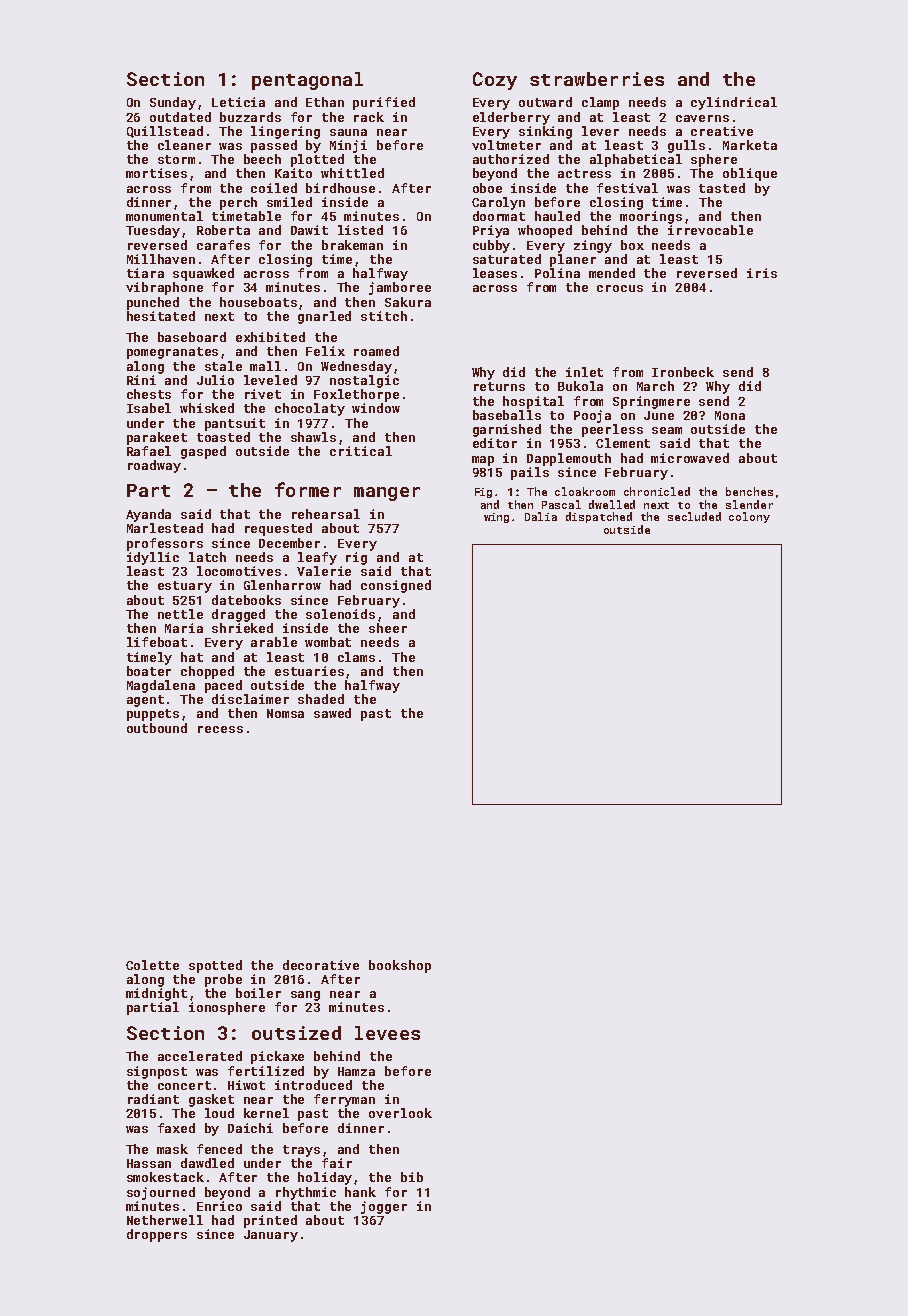 The image size is (908, 1316). I want to click on colony, so click(749, 517).
